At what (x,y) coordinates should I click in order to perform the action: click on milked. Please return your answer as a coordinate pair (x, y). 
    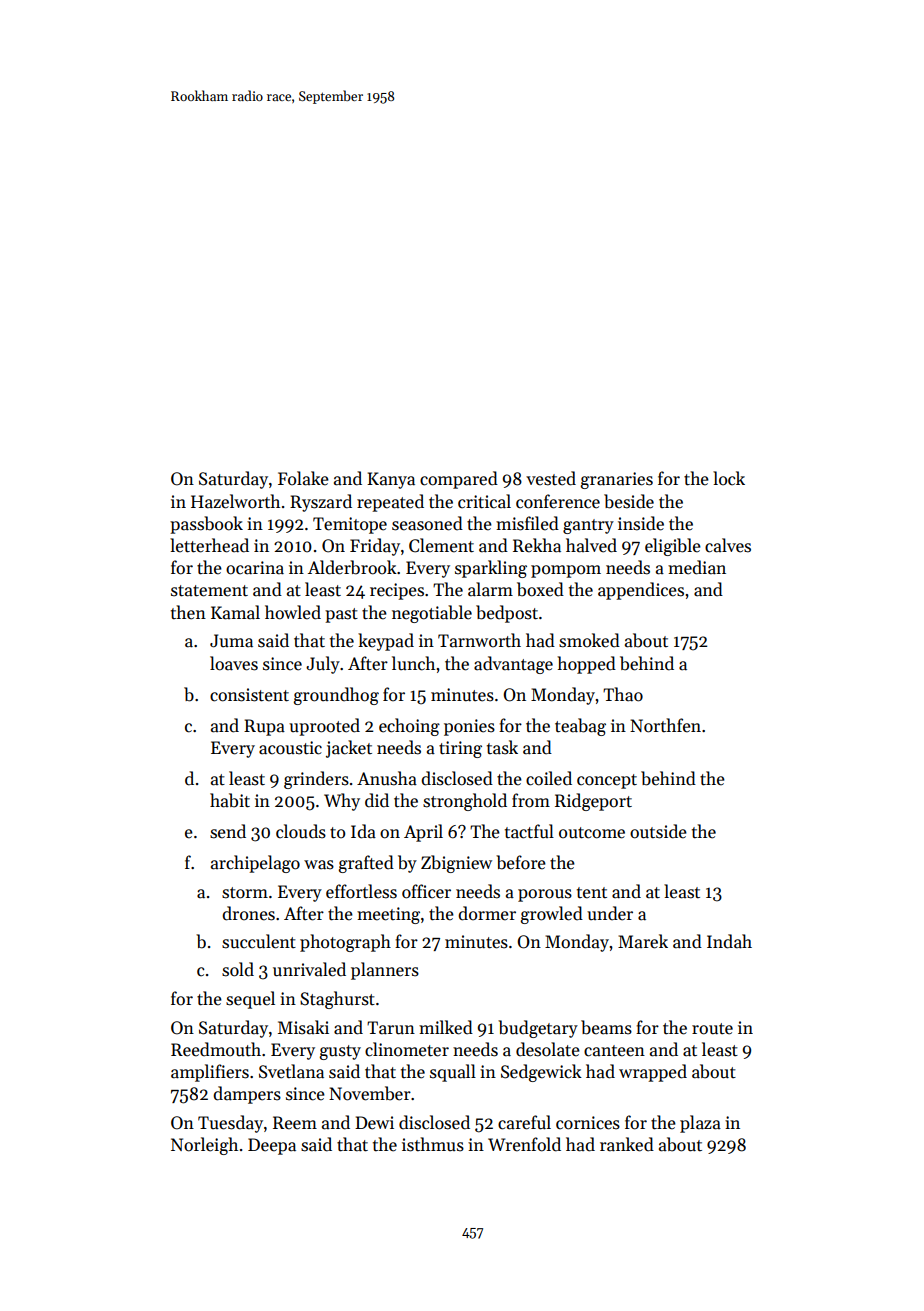
    Looking at the image, I should click on (446, 1027).
